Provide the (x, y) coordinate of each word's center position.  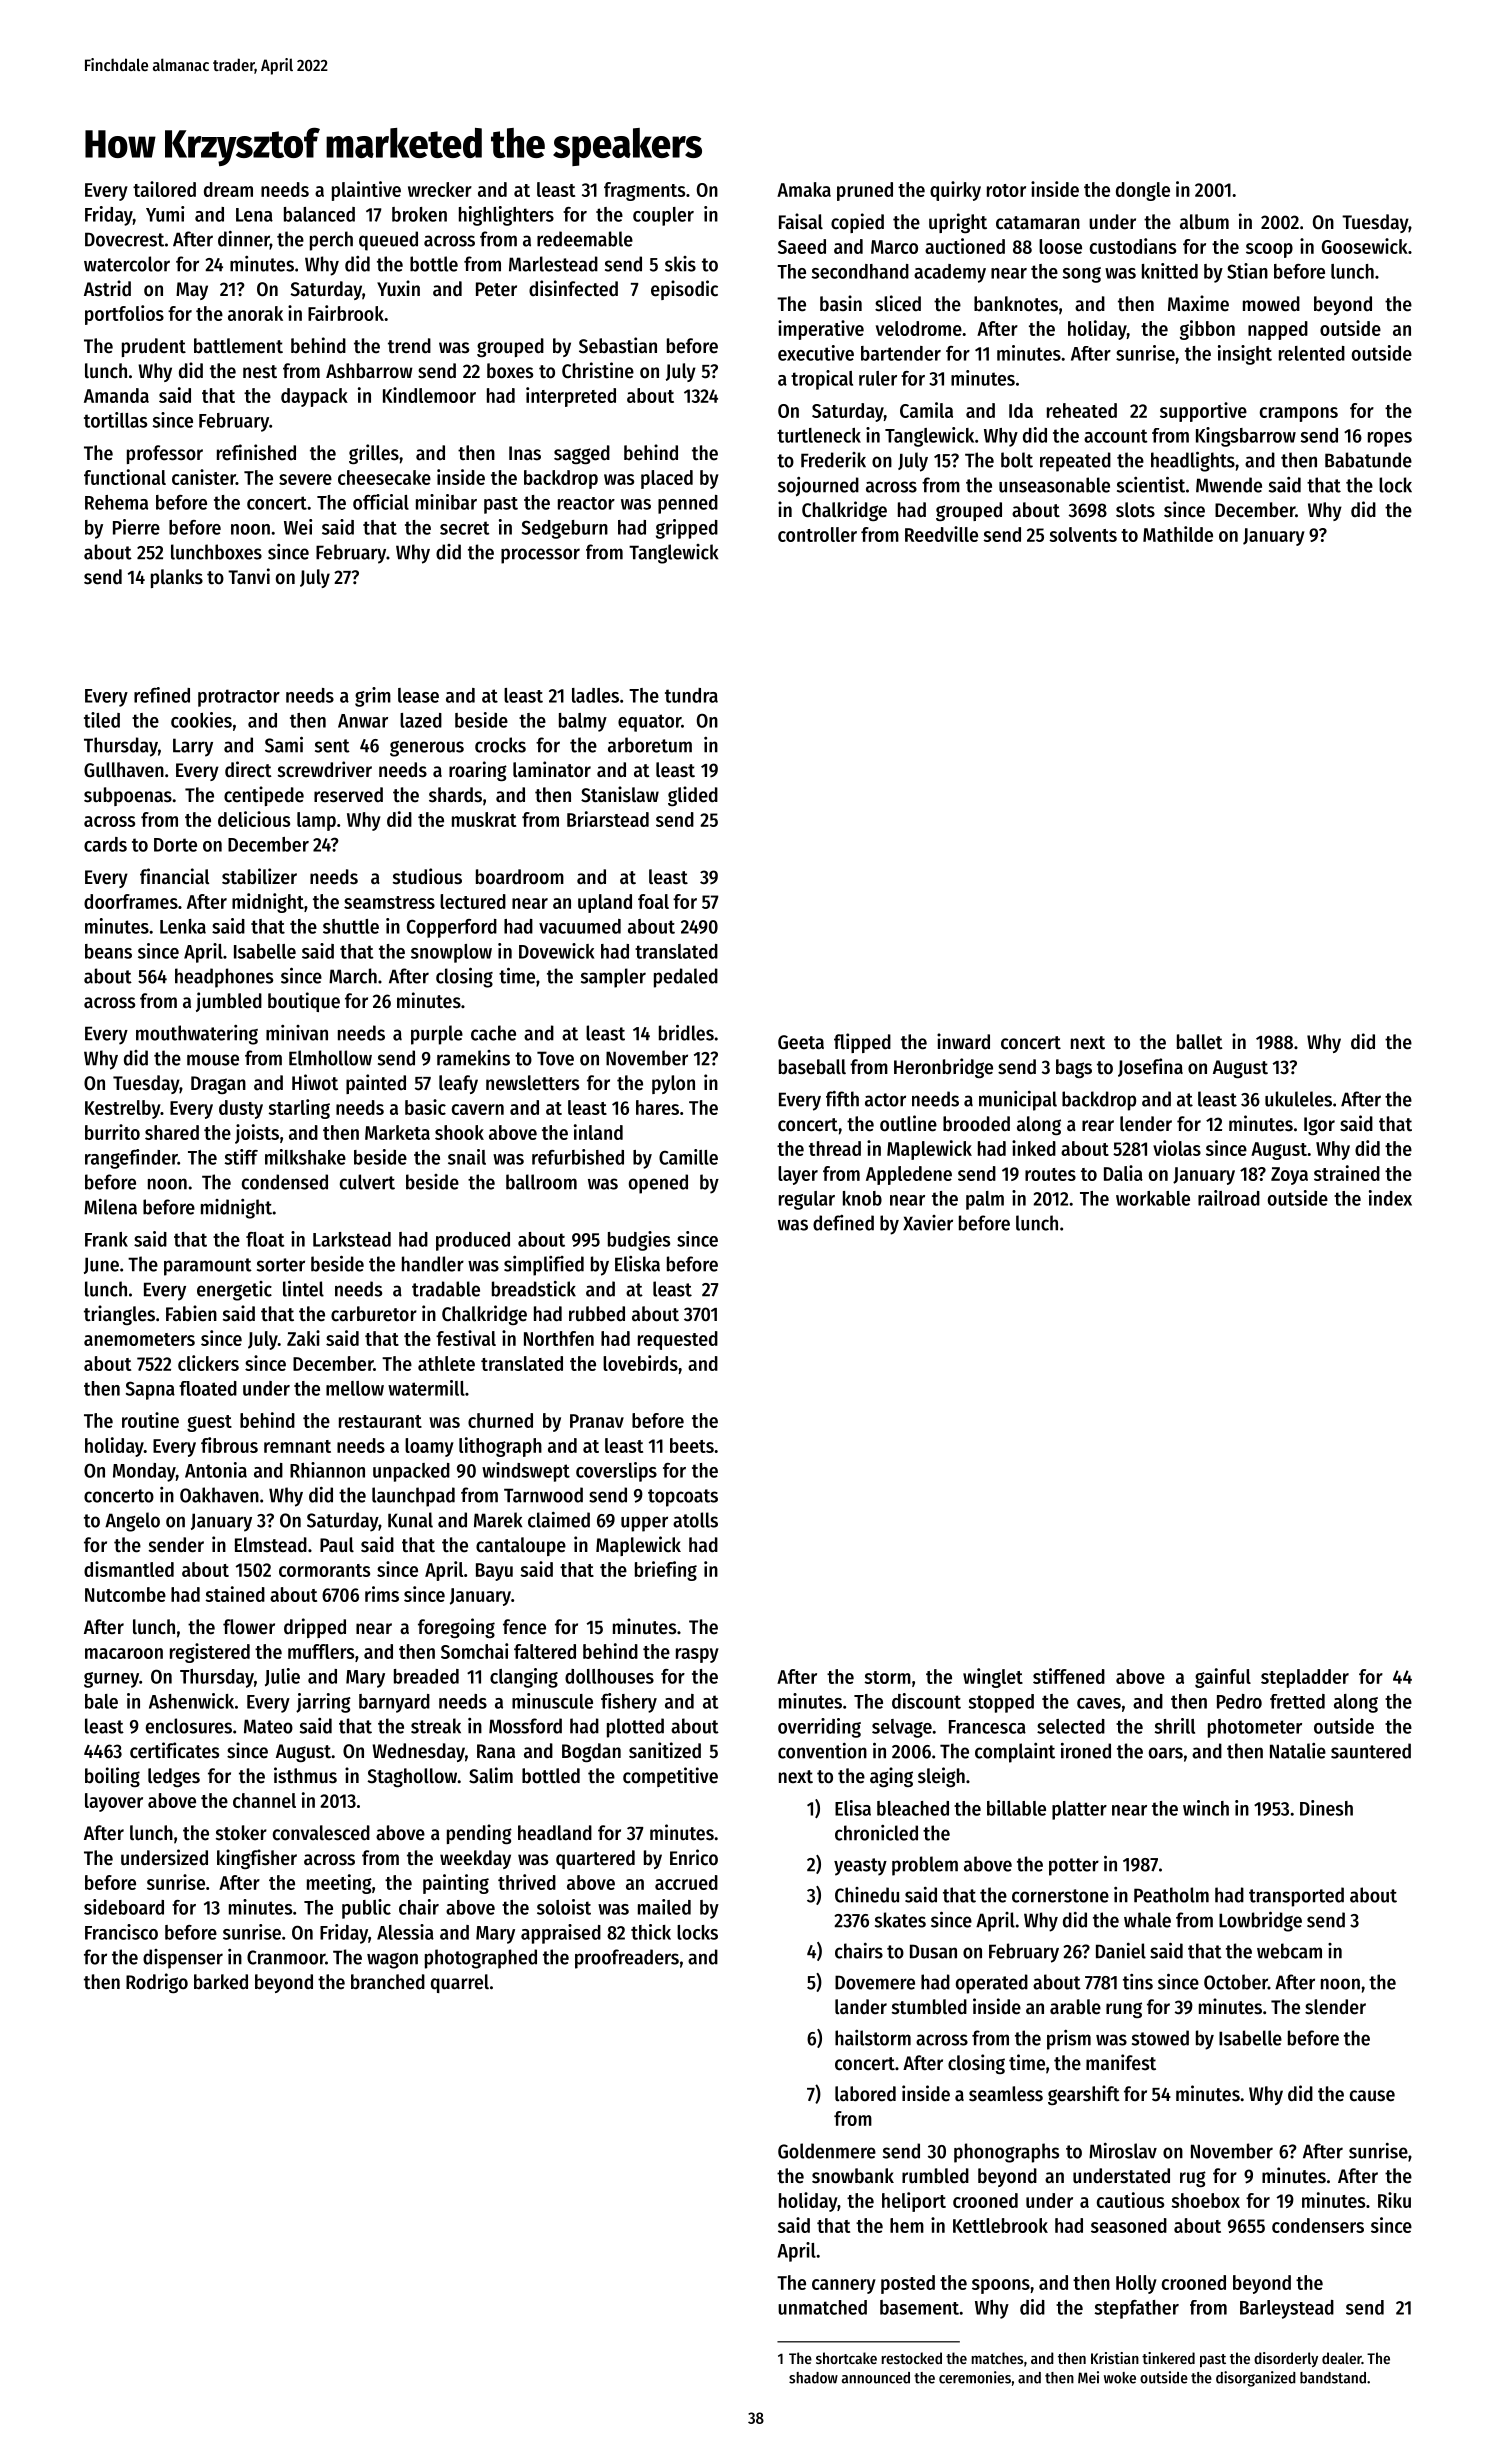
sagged (582, 454)
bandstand (1333, 2378)
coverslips (616, 1472)
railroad (1229, 1198)
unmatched (822, 2307)
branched (388, 1982)
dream (228, 189)
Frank (106, 1239)
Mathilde (1178, 534)
